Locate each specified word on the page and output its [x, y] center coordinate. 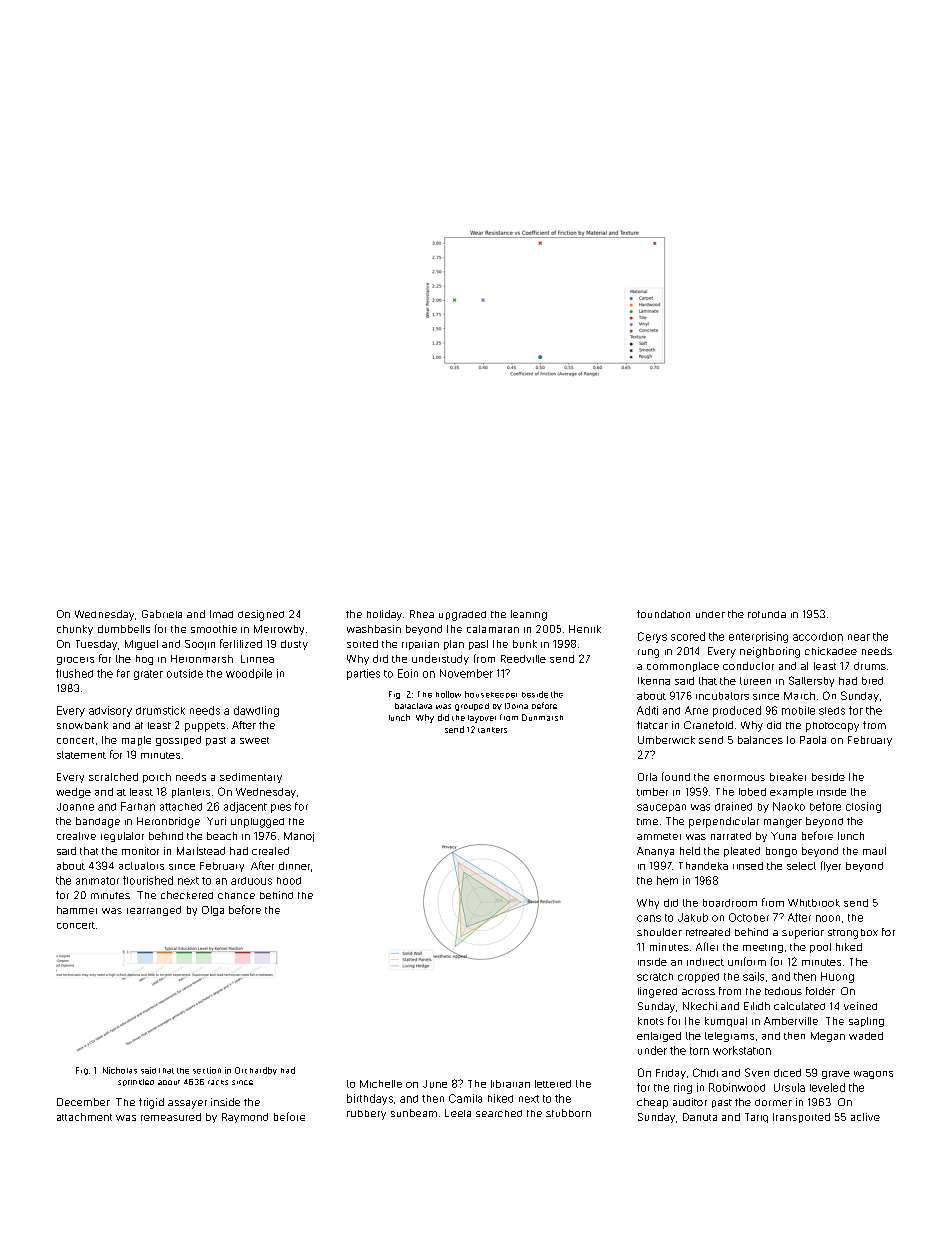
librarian [510, 1084]
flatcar [652, 725]
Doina [516, 706]
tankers [492, 730]
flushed [74, 673]
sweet [254, 740]
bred [872, 681]
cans [649, 918]
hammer [77, 910]
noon [828, 918]
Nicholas [120, 1070]
